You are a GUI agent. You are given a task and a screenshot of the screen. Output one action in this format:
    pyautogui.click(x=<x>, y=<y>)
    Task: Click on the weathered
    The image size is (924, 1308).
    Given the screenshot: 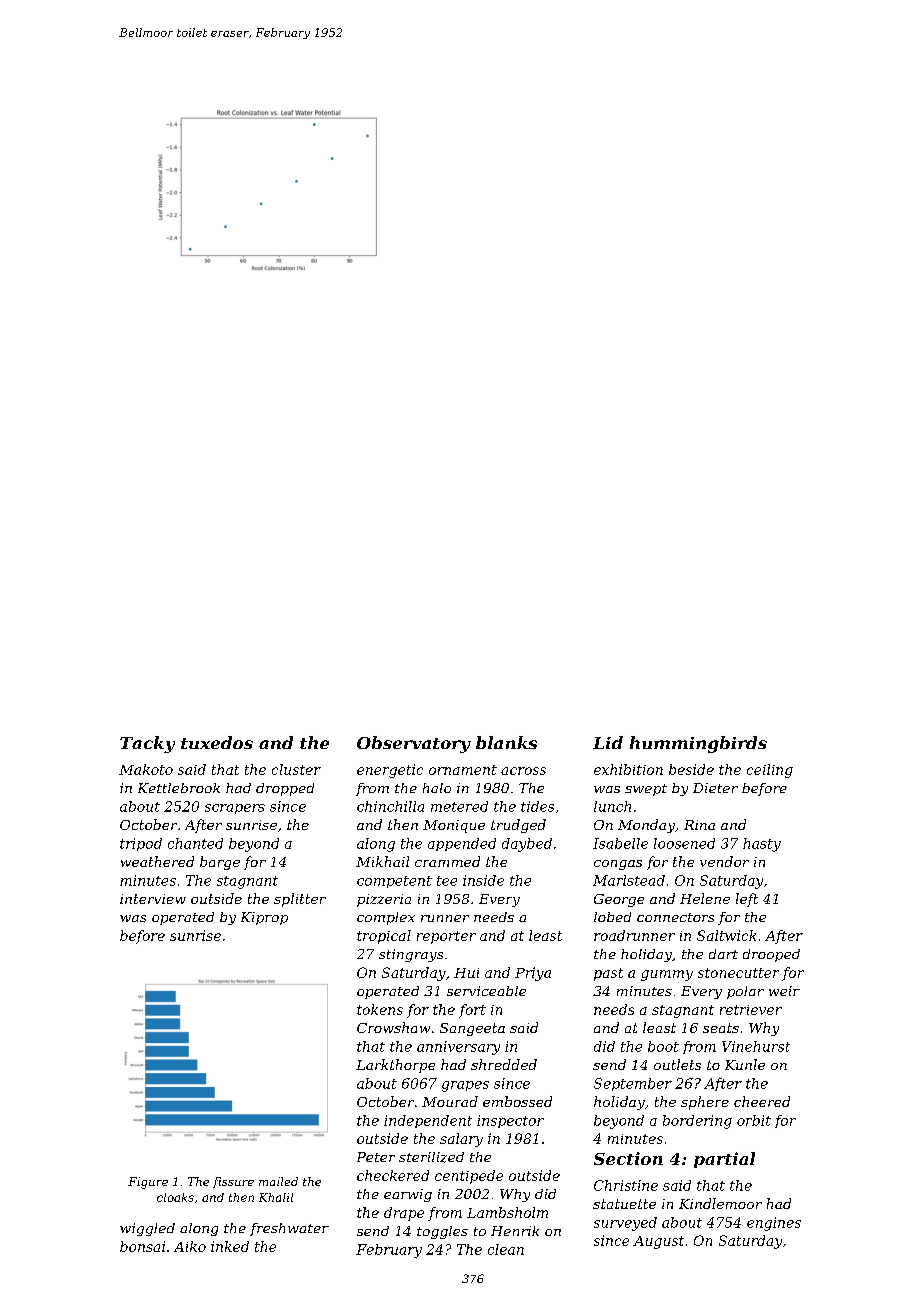 What is the action you would take?
    pyautogui.click(x=157, y=861)
